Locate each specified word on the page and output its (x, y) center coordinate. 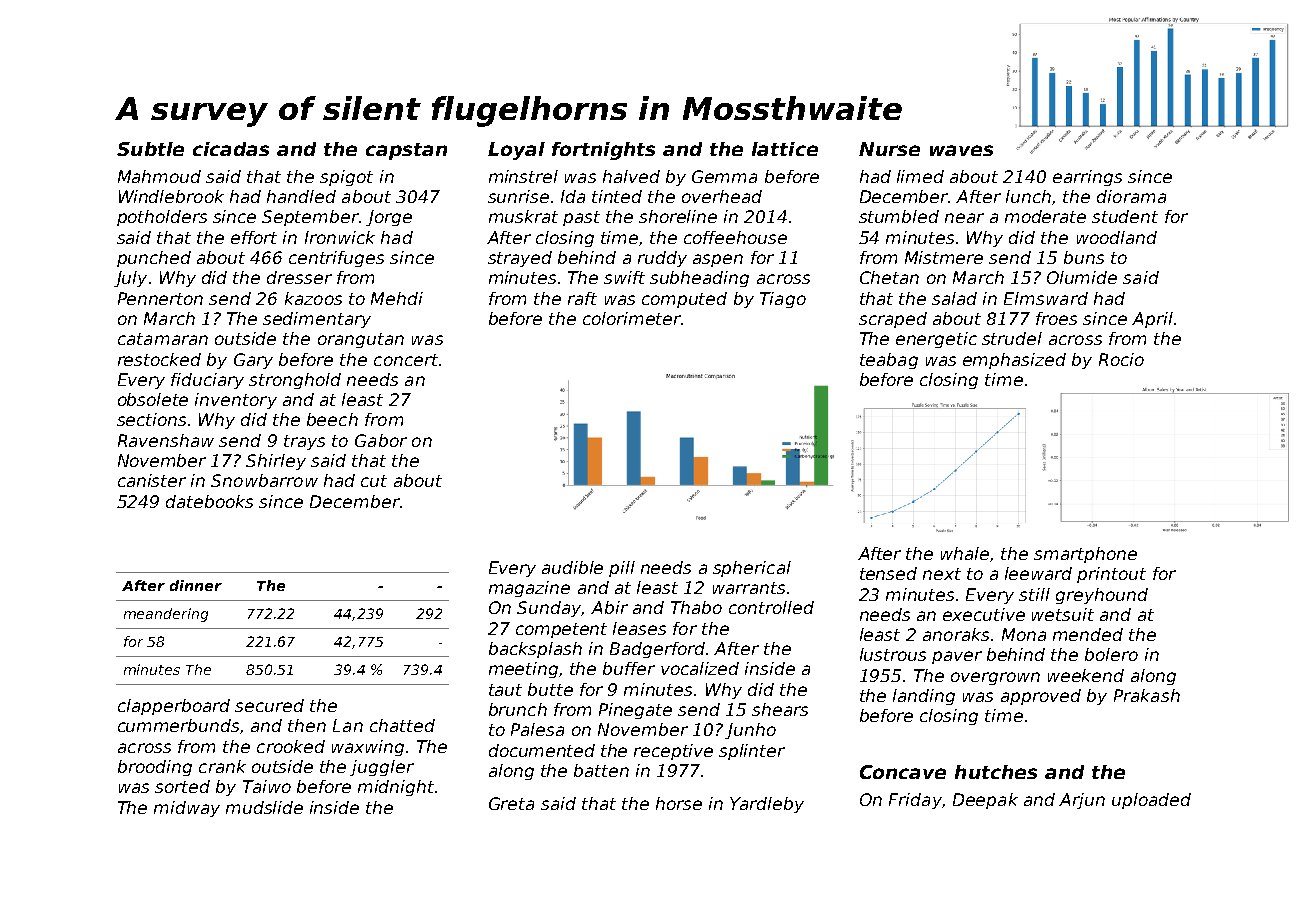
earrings (1087, 178)
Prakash (1147, 695)
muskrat (523, 216)
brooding (155, 768)
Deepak (985, 801)
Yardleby (767, 805)
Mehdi (397, 298)
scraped (893, 320)
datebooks (209, 501)
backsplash (535, 650)
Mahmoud (159, 176)
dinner (196, 585)
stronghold (295, 381)
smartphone (1085, 555)
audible (572, 567)
